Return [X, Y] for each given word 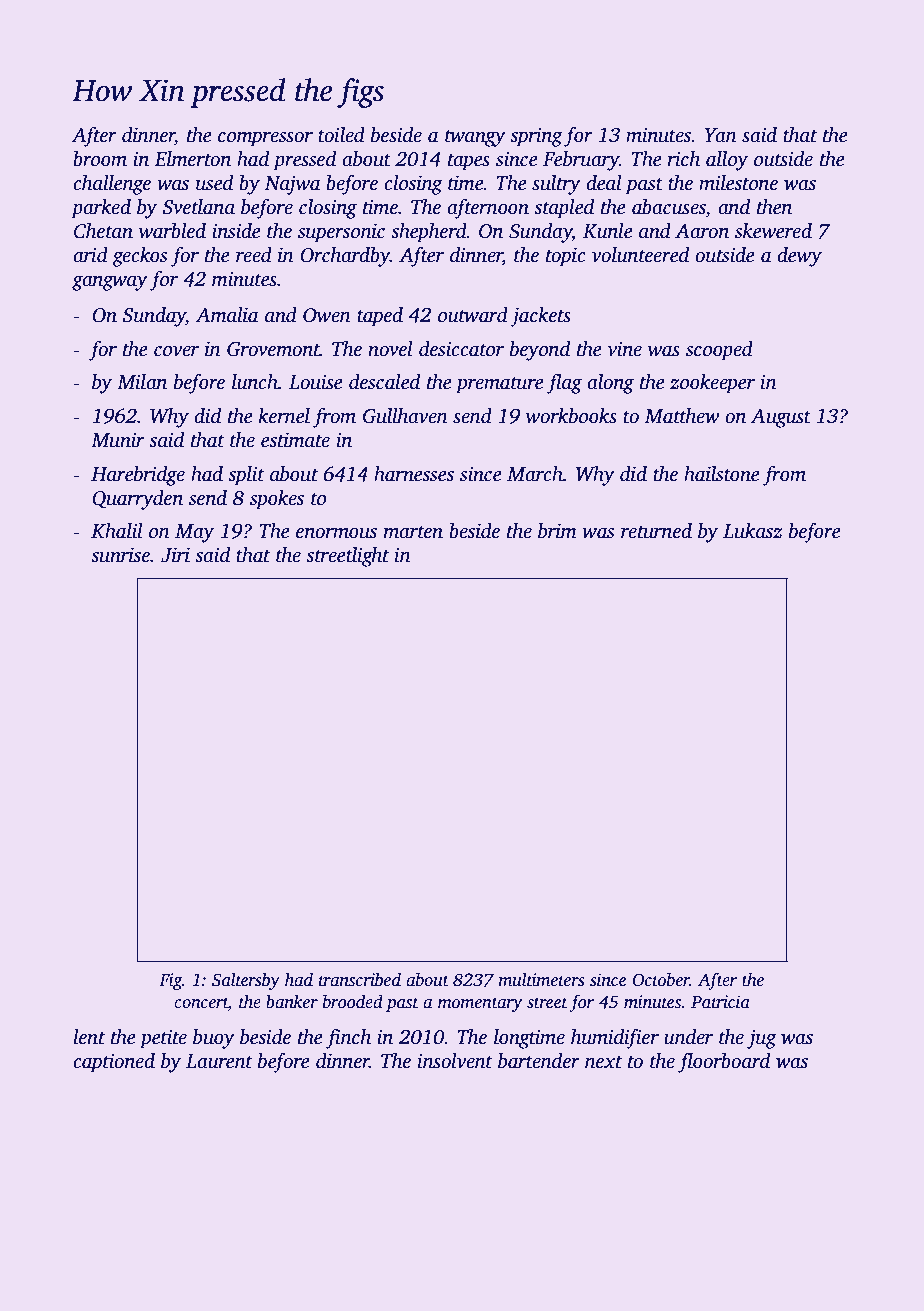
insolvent [455, 1061]
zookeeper [712, 384]
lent [89, 1037]
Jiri [175, 555]
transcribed [360, 979]
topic [566, 257]
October [661, 980]
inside [236, 231]
